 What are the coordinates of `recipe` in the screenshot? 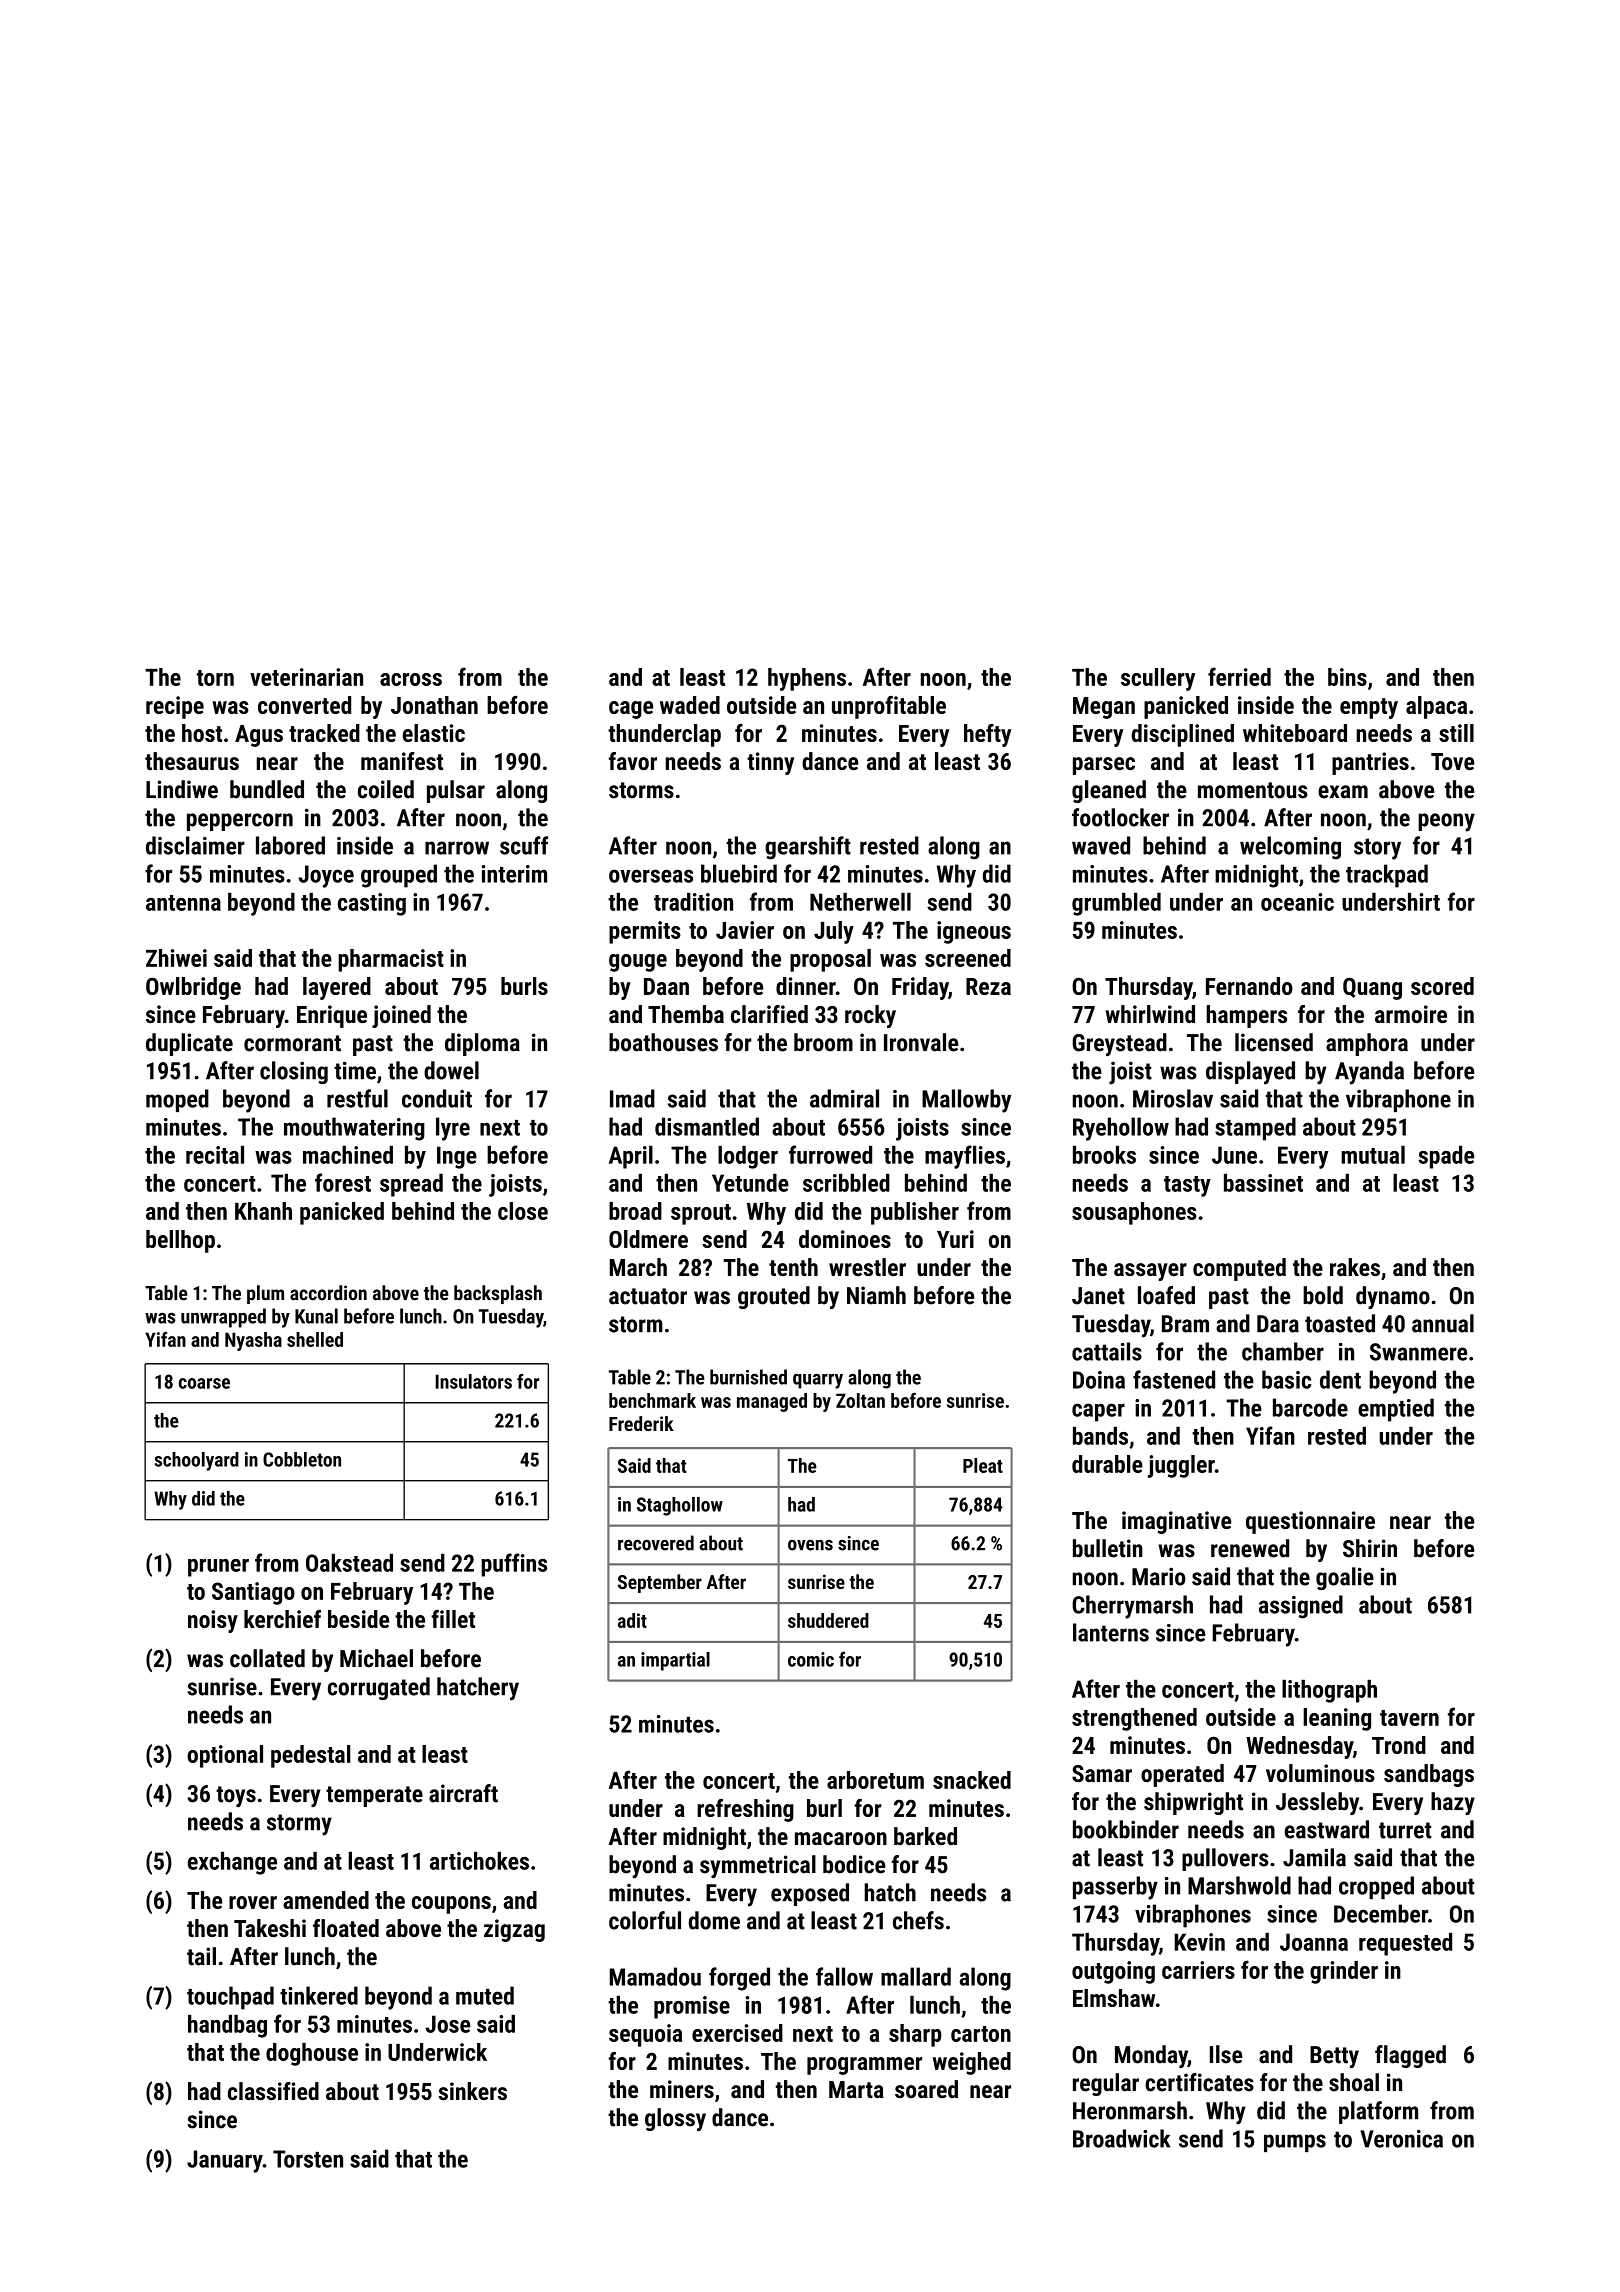 It's located at (175, 707).
